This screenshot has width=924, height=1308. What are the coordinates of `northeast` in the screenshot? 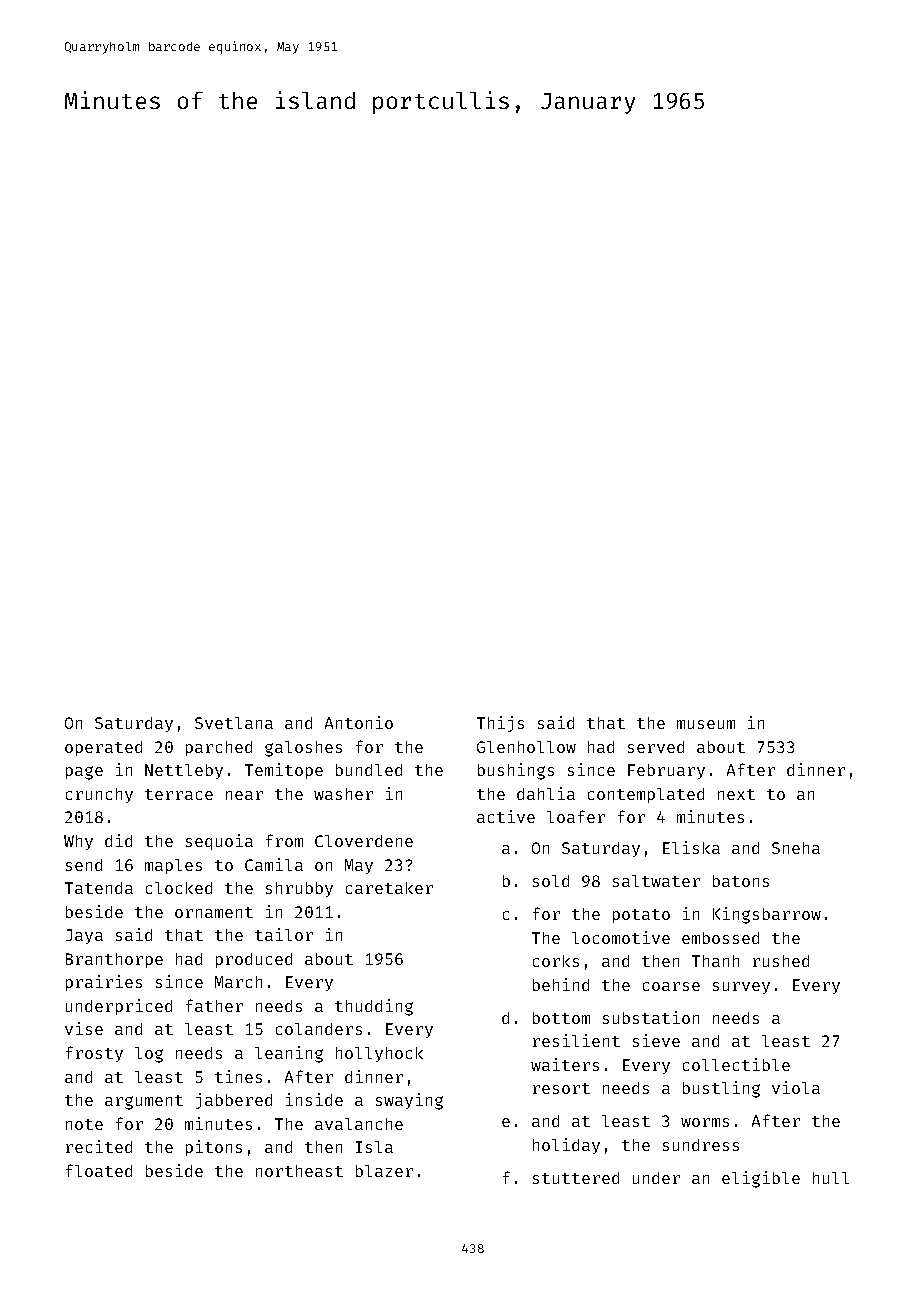 It's located at (299, 1171).
